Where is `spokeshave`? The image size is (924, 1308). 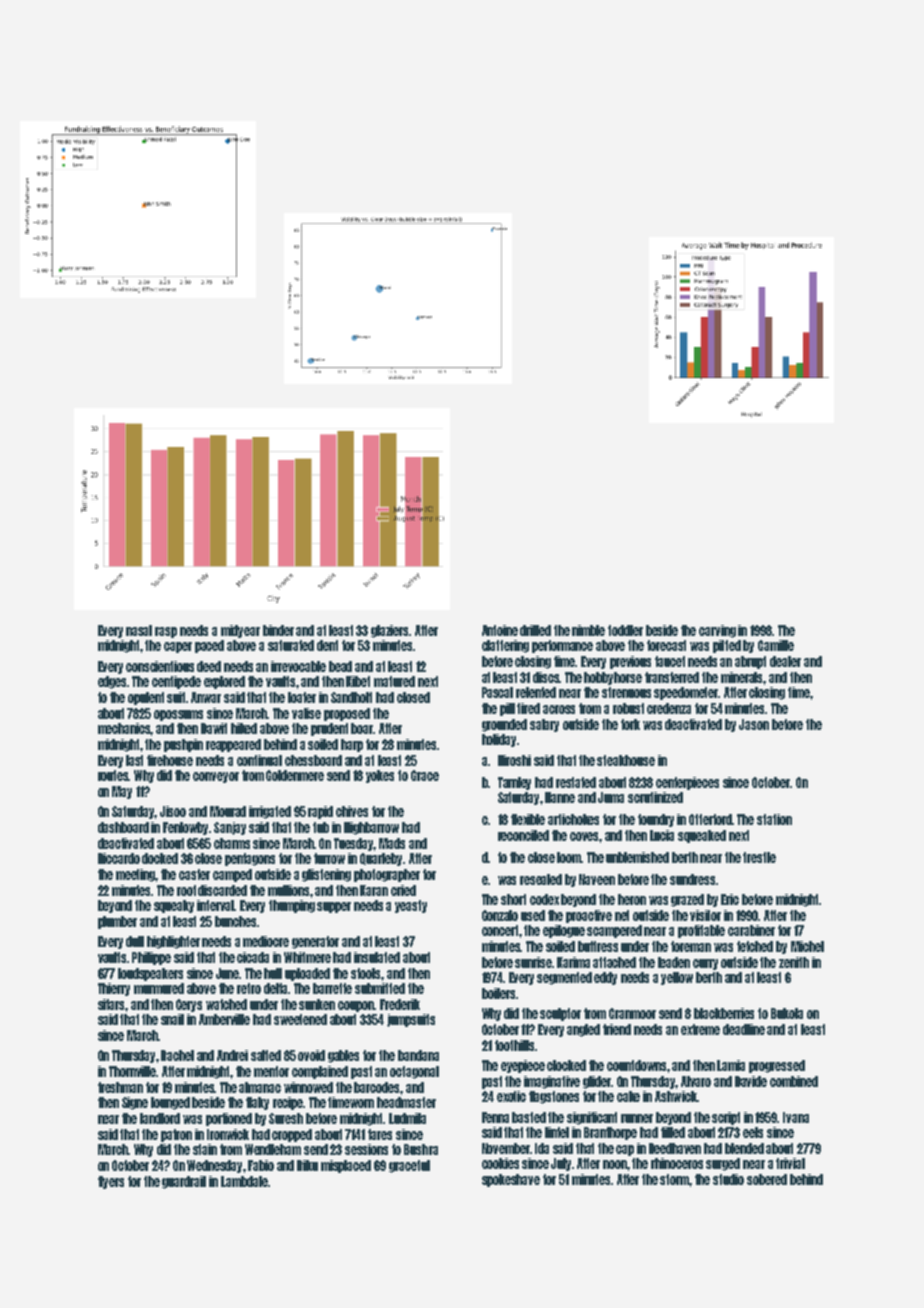 spokeshave is located at coordinates (511, 1180).
